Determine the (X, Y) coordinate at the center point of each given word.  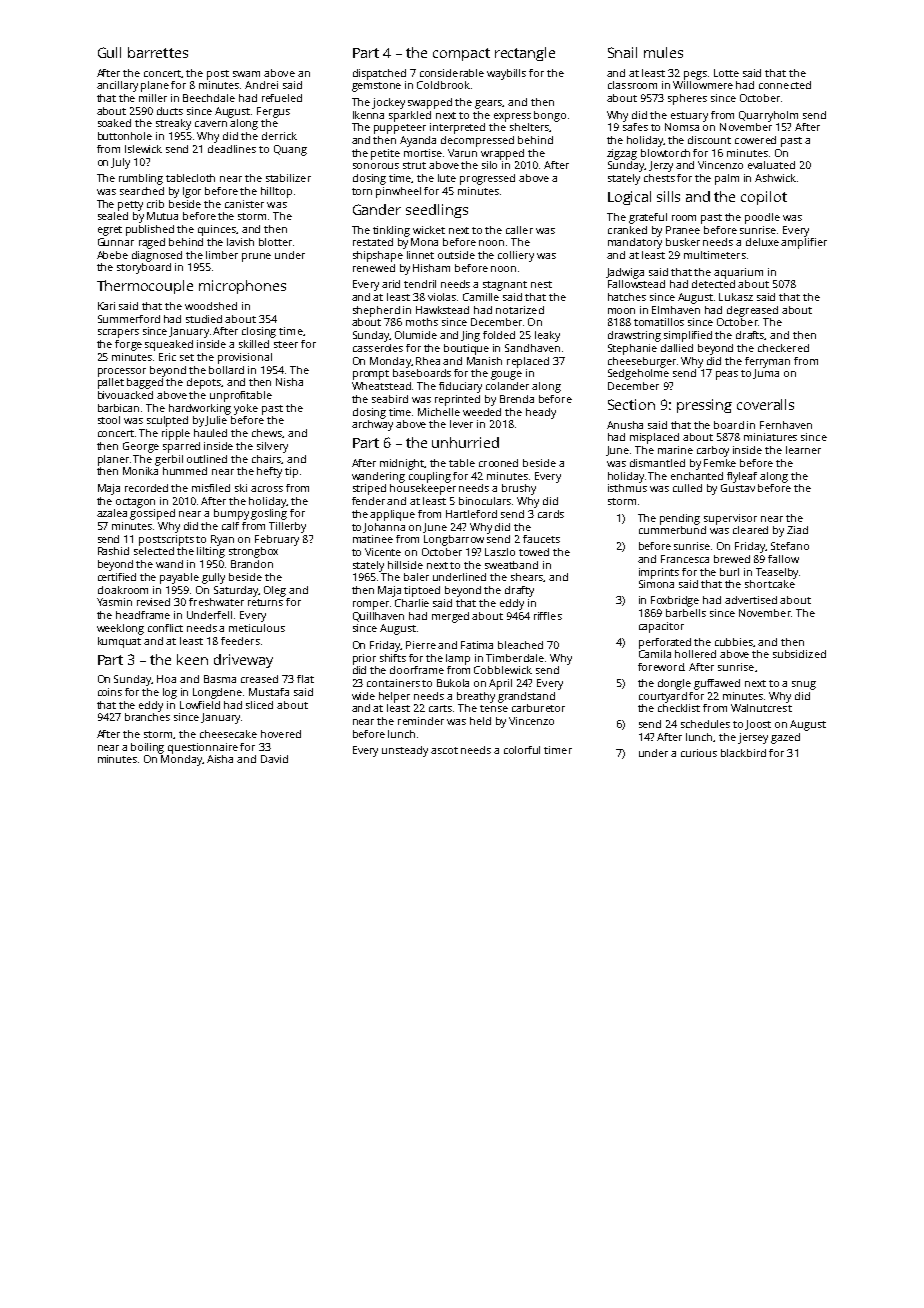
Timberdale (515, 658)
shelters (529, 127)
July (120, 163)
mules (663, 52)
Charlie (412, 603)
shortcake (770, 584)
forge (128, 345)
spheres (687, 99)
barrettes (158, 52)
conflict (165, 628)
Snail (622, 52)
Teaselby (777, 573)
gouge (506, 375)
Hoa (166, 679)
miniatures (770, 437)
